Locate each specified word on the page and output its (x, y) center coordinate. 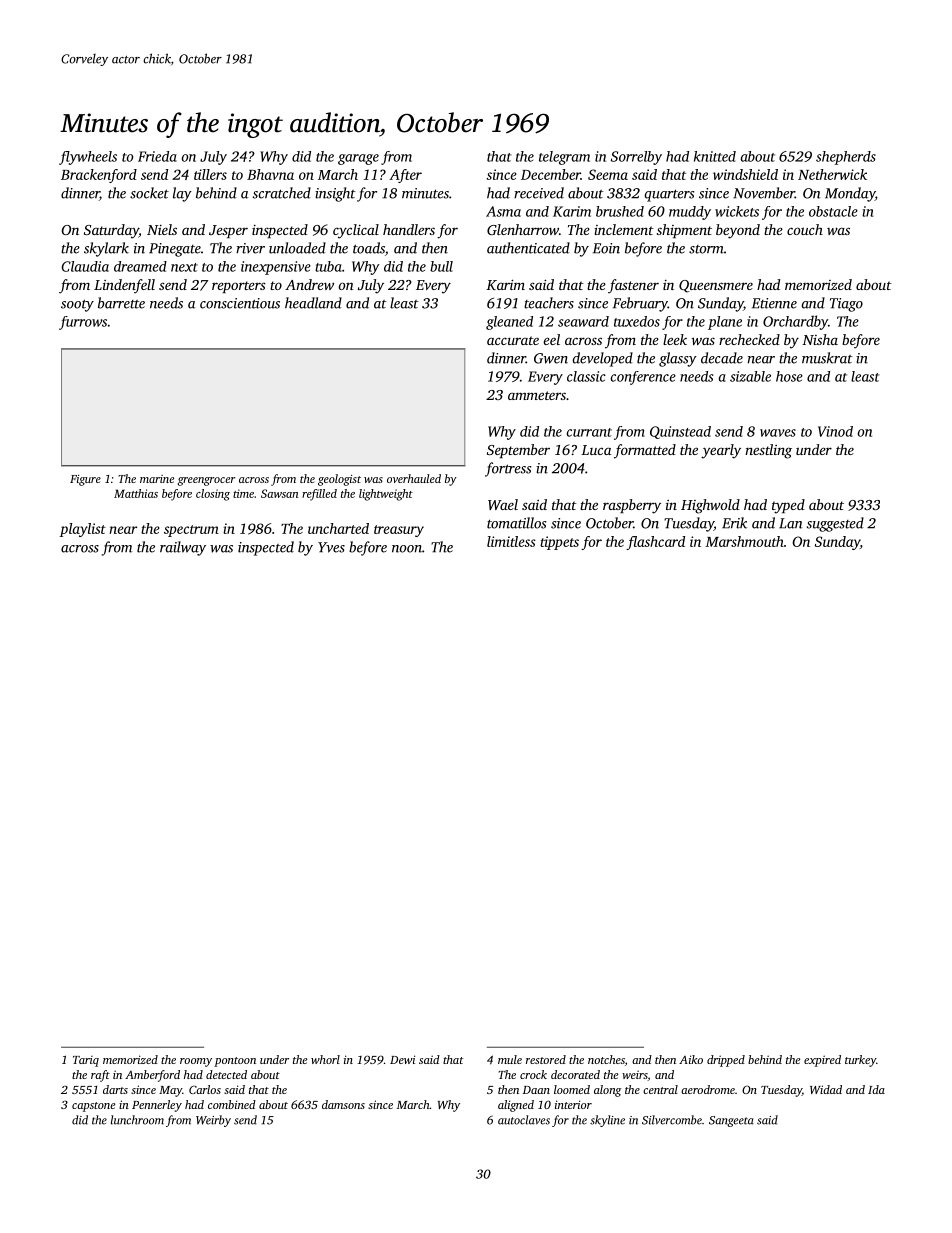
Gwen (551, 358)
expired (822, 1061)
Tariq (86, 1061)
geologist (339, 480)
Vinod (835, 431)
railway (183, 548)
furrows (83, 323)
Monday (850, 194)
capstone (93, 1107)
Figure (85, 480)
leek (675, 339)
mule (510, 1059)
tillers (210, 174)
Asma (503, 211)
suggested (835, 524)
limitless (511, 541)
